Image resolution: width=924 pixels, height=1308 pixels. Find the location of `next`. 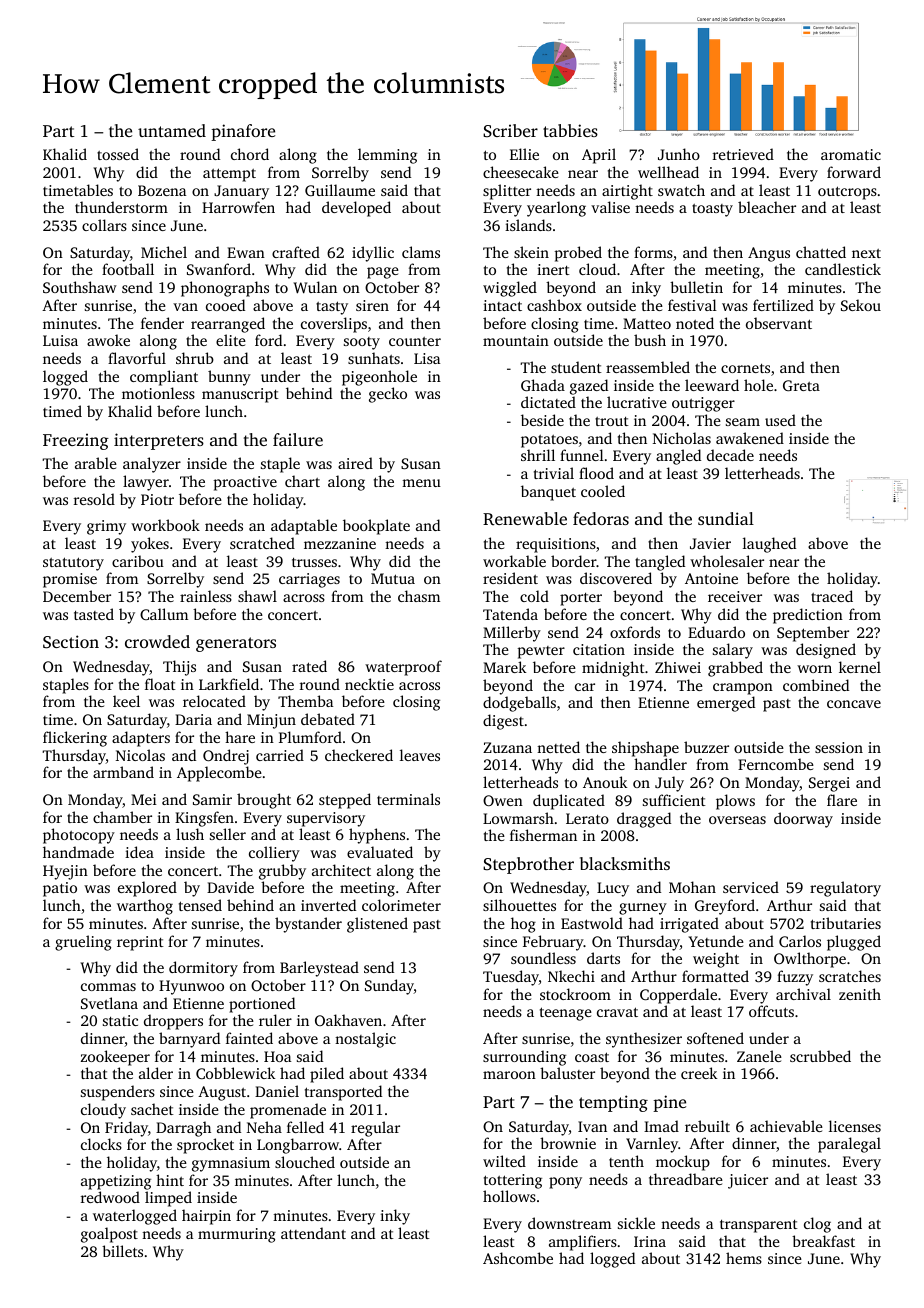

next is located at coordinates (866, 253).
